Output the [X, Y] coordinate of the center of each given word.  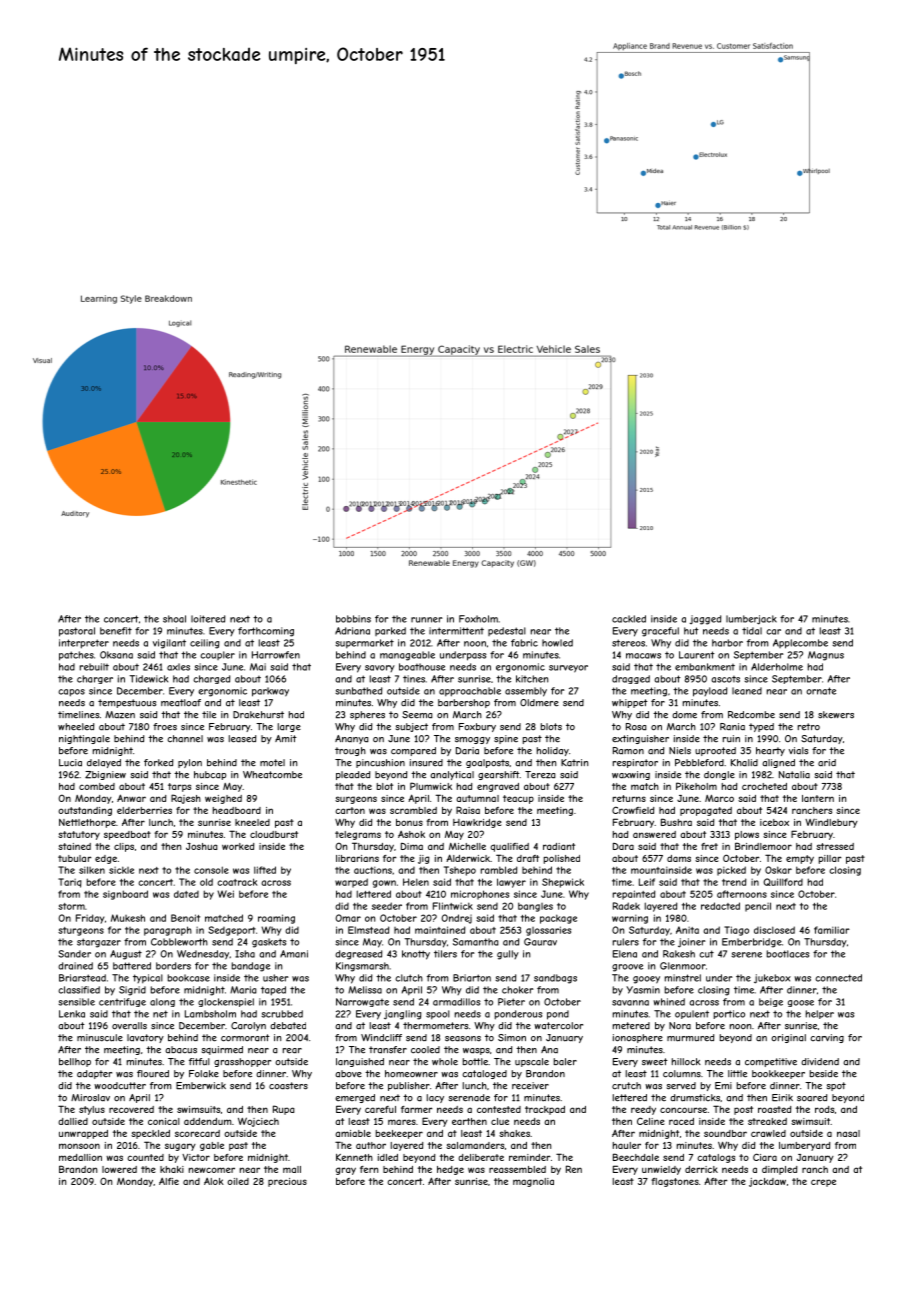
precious [287, 1182]
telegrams [358, 835]
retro [809, 727]
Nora [680, 1026]
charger [95, 679]
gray [346, 1171]
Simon [512, 1038]
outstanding [85, 811]
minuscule [100, 1038]
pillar [830, 859]
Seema [417, 715]
